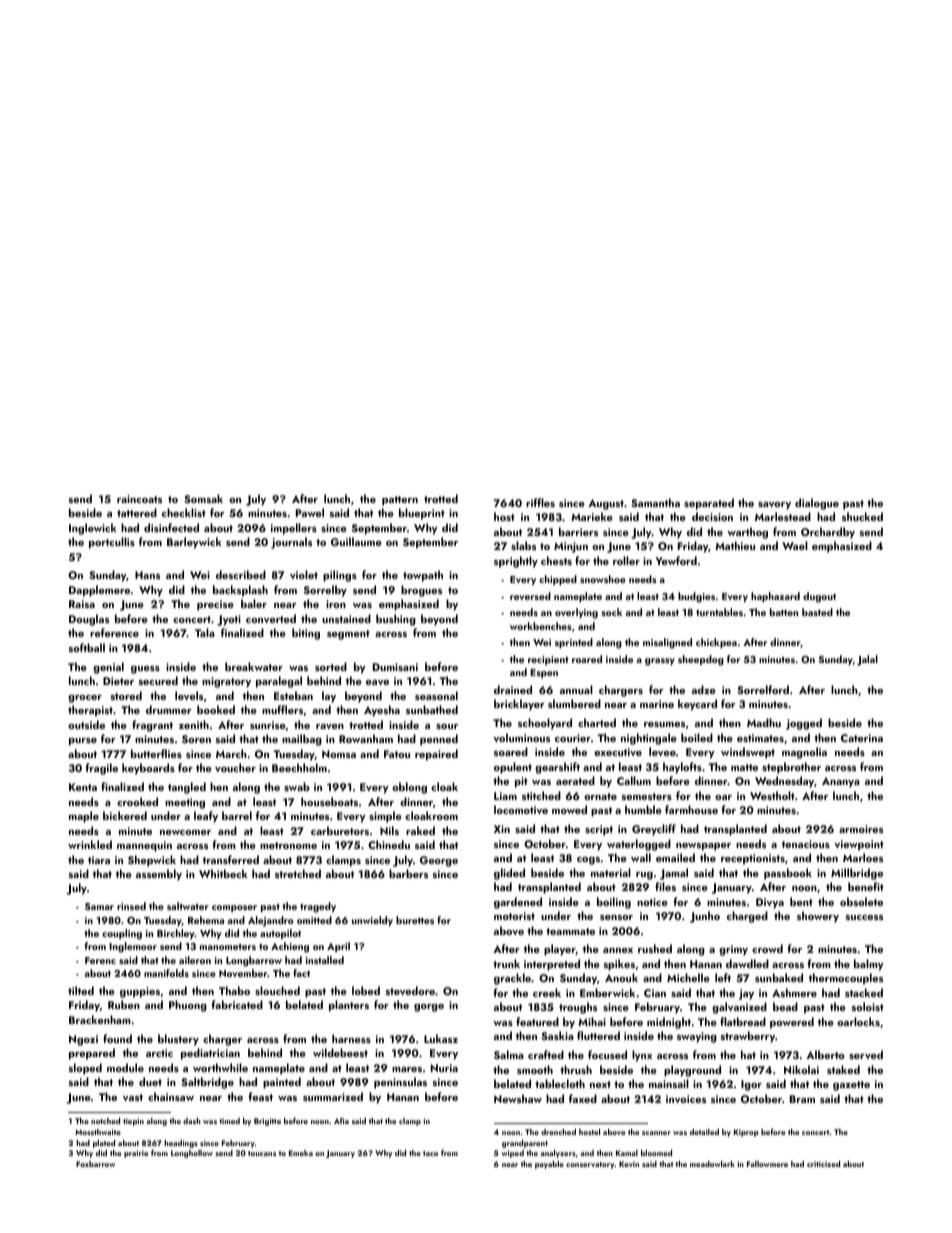 The width and height of the screenshot is (952, 1233). What do you see at coordinates (395, 667) in the screenshot?
I see `Dumisani` at bounding box center [395, 667].
